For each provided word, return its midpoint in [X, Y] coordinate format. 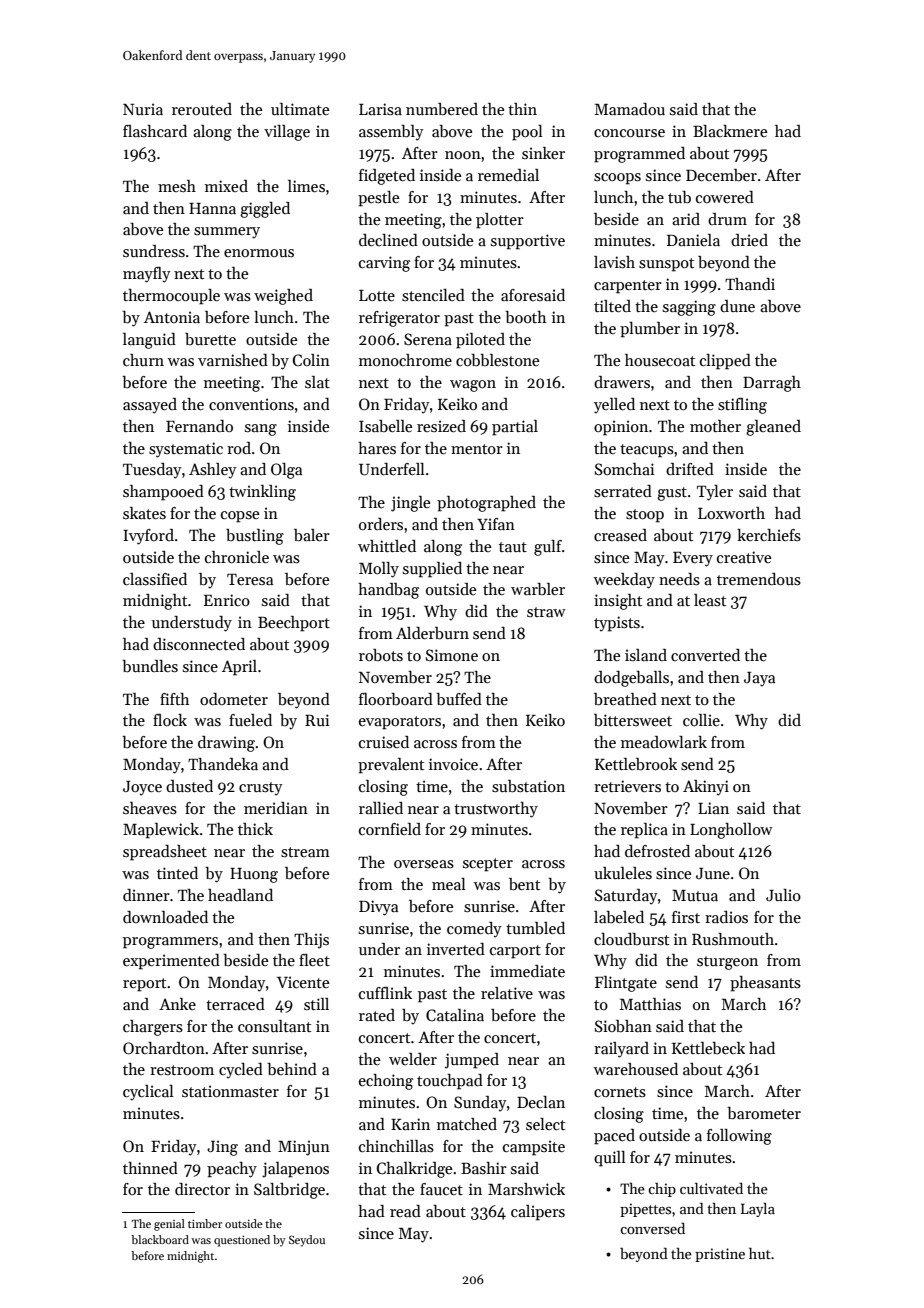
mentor [477, 449]
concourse [629, 133]
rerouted [202, 109]
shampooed [163, 493]
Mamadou [630, 109]
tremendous [759, 579]
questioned [242, 1241]
